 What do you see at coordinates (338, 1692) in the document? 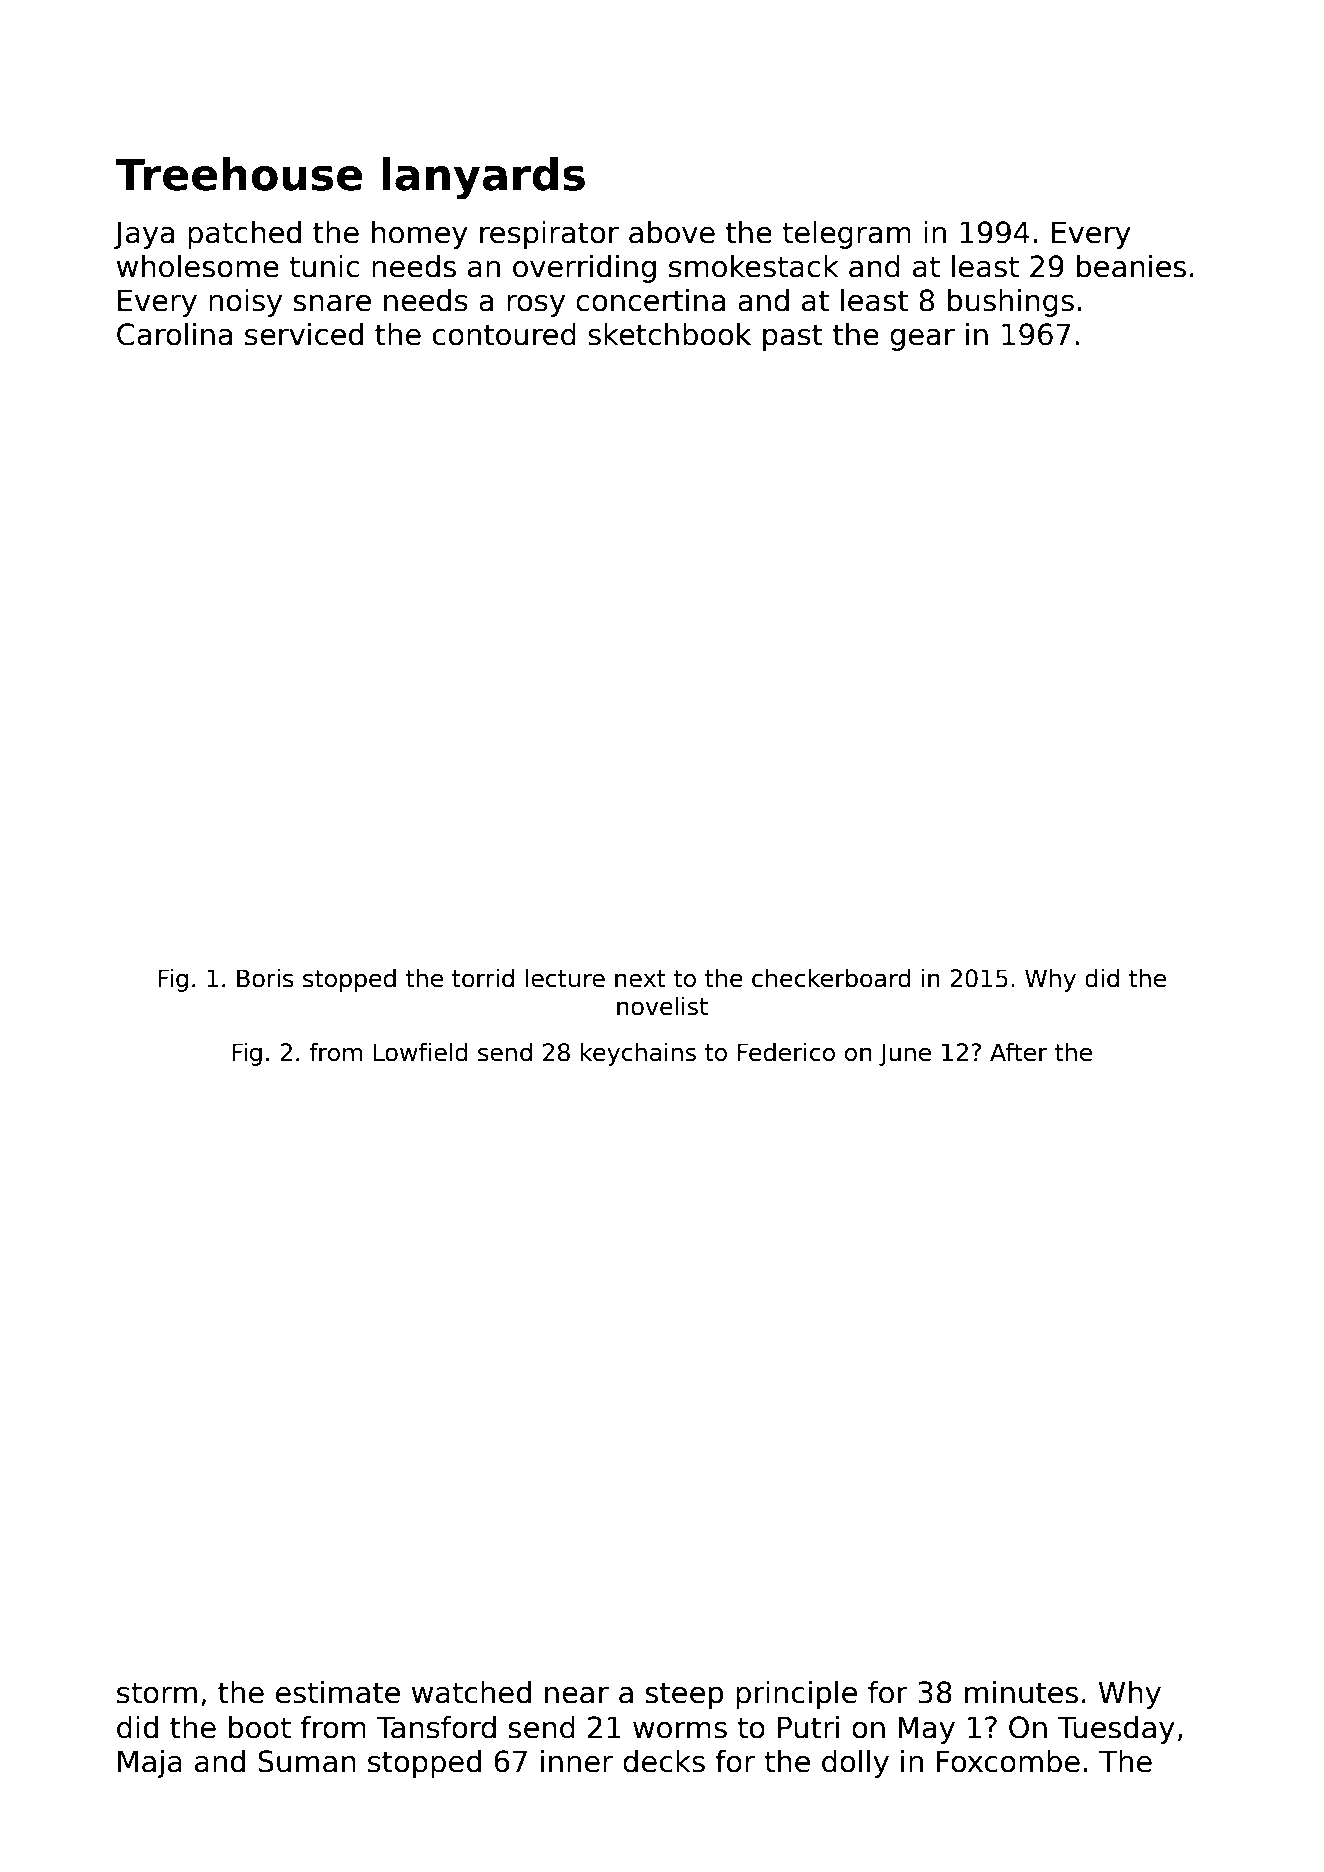
I see `estimate` at bounding box center [338, 1692].
